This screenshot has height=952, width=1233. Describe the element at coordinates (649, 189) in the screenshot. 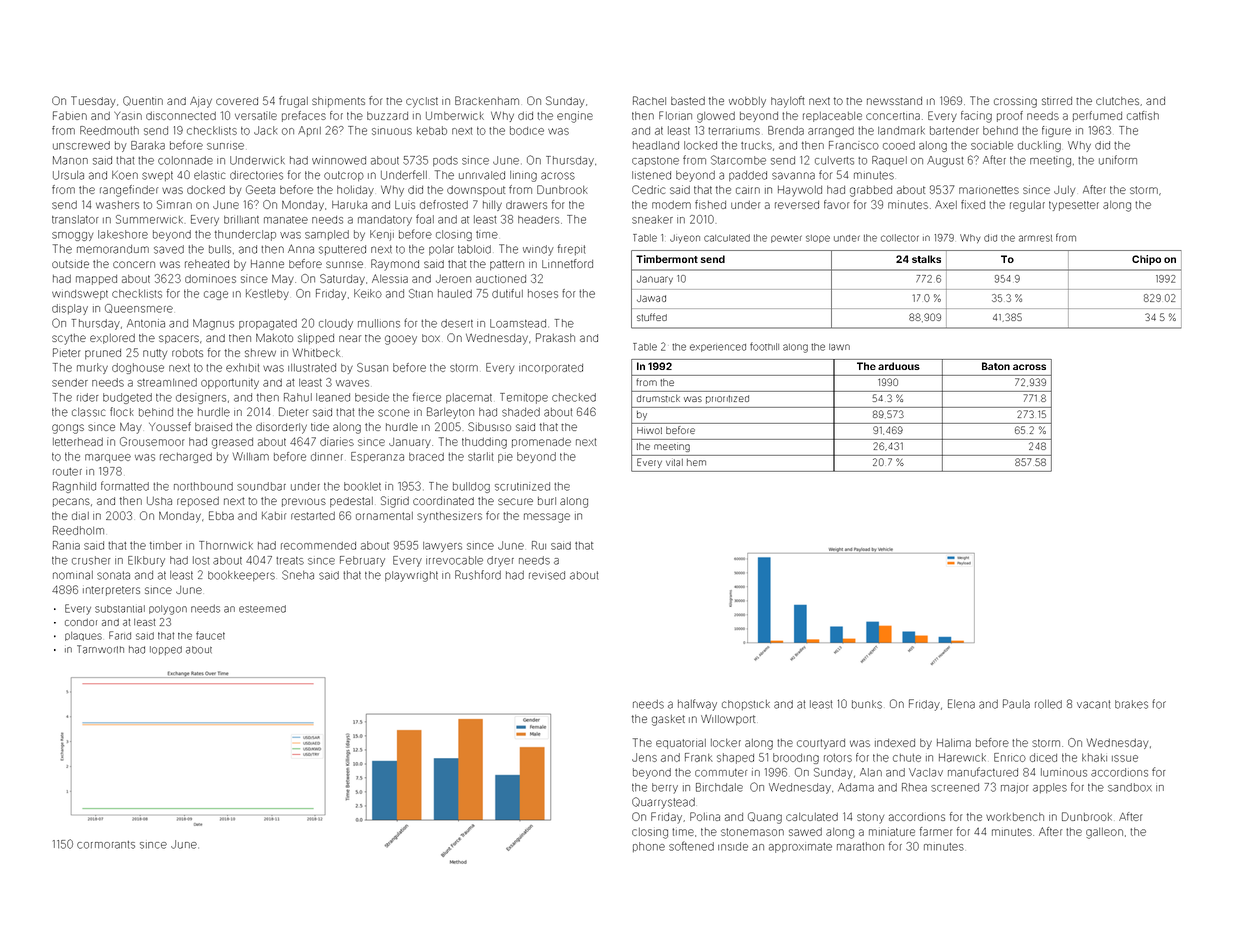

I see `Cedric` at that location.
